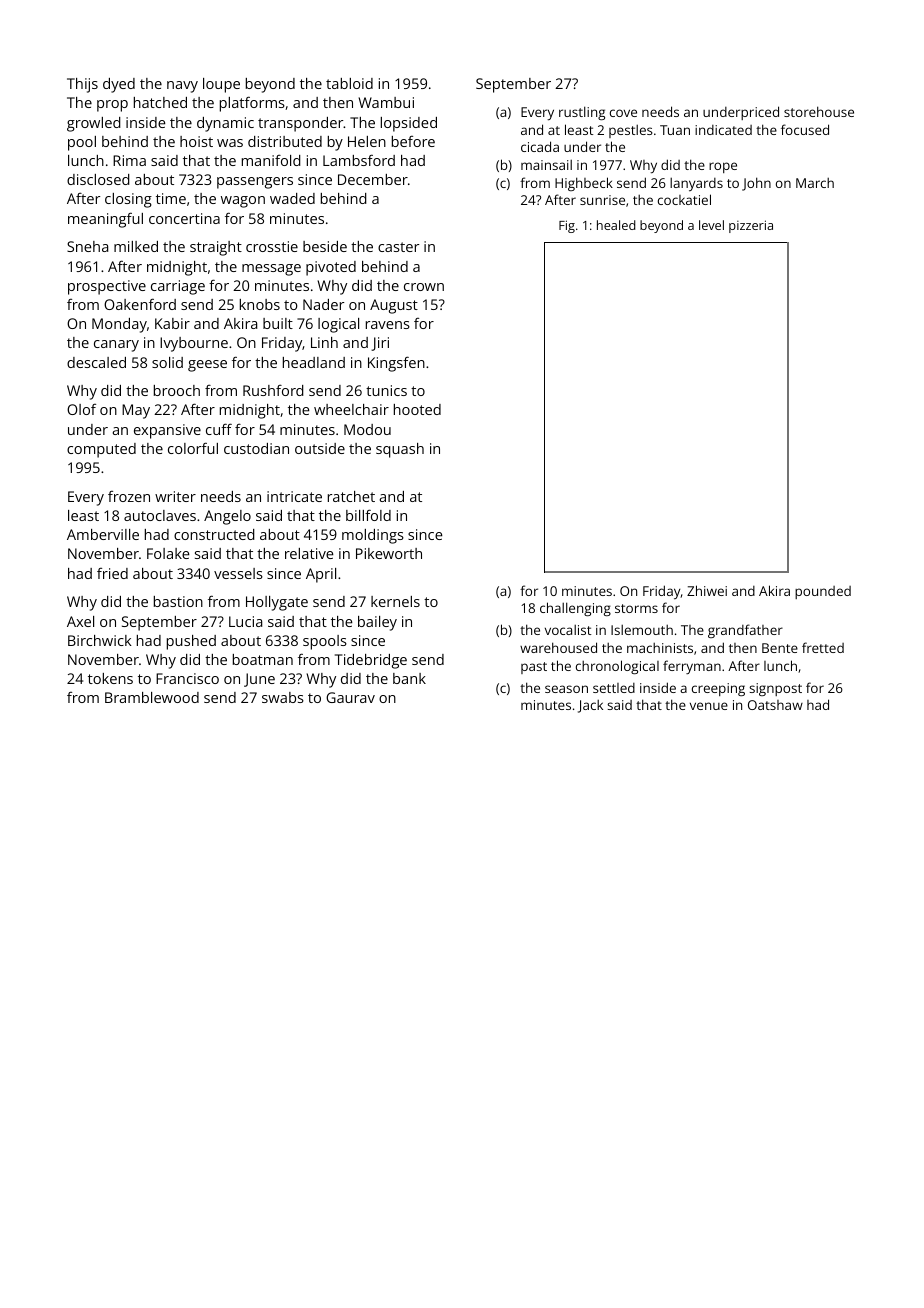 The image size is (924, 1308). Describe the element at coordinates (112, 573) in the screenshot. I see `fried` at that location.
